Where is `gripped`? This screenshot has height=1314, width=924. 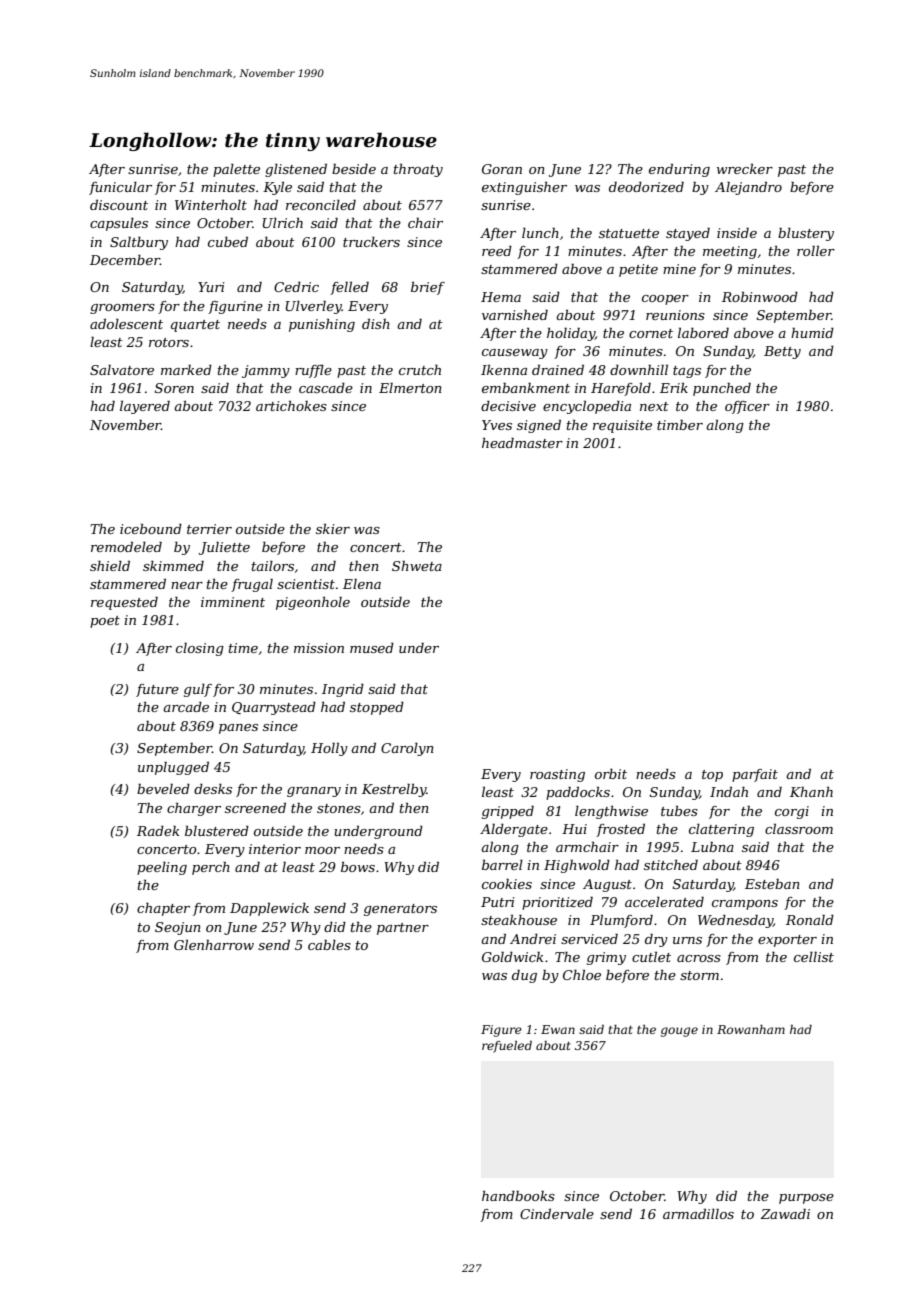
gripped is located at coordinates (508, 812).
